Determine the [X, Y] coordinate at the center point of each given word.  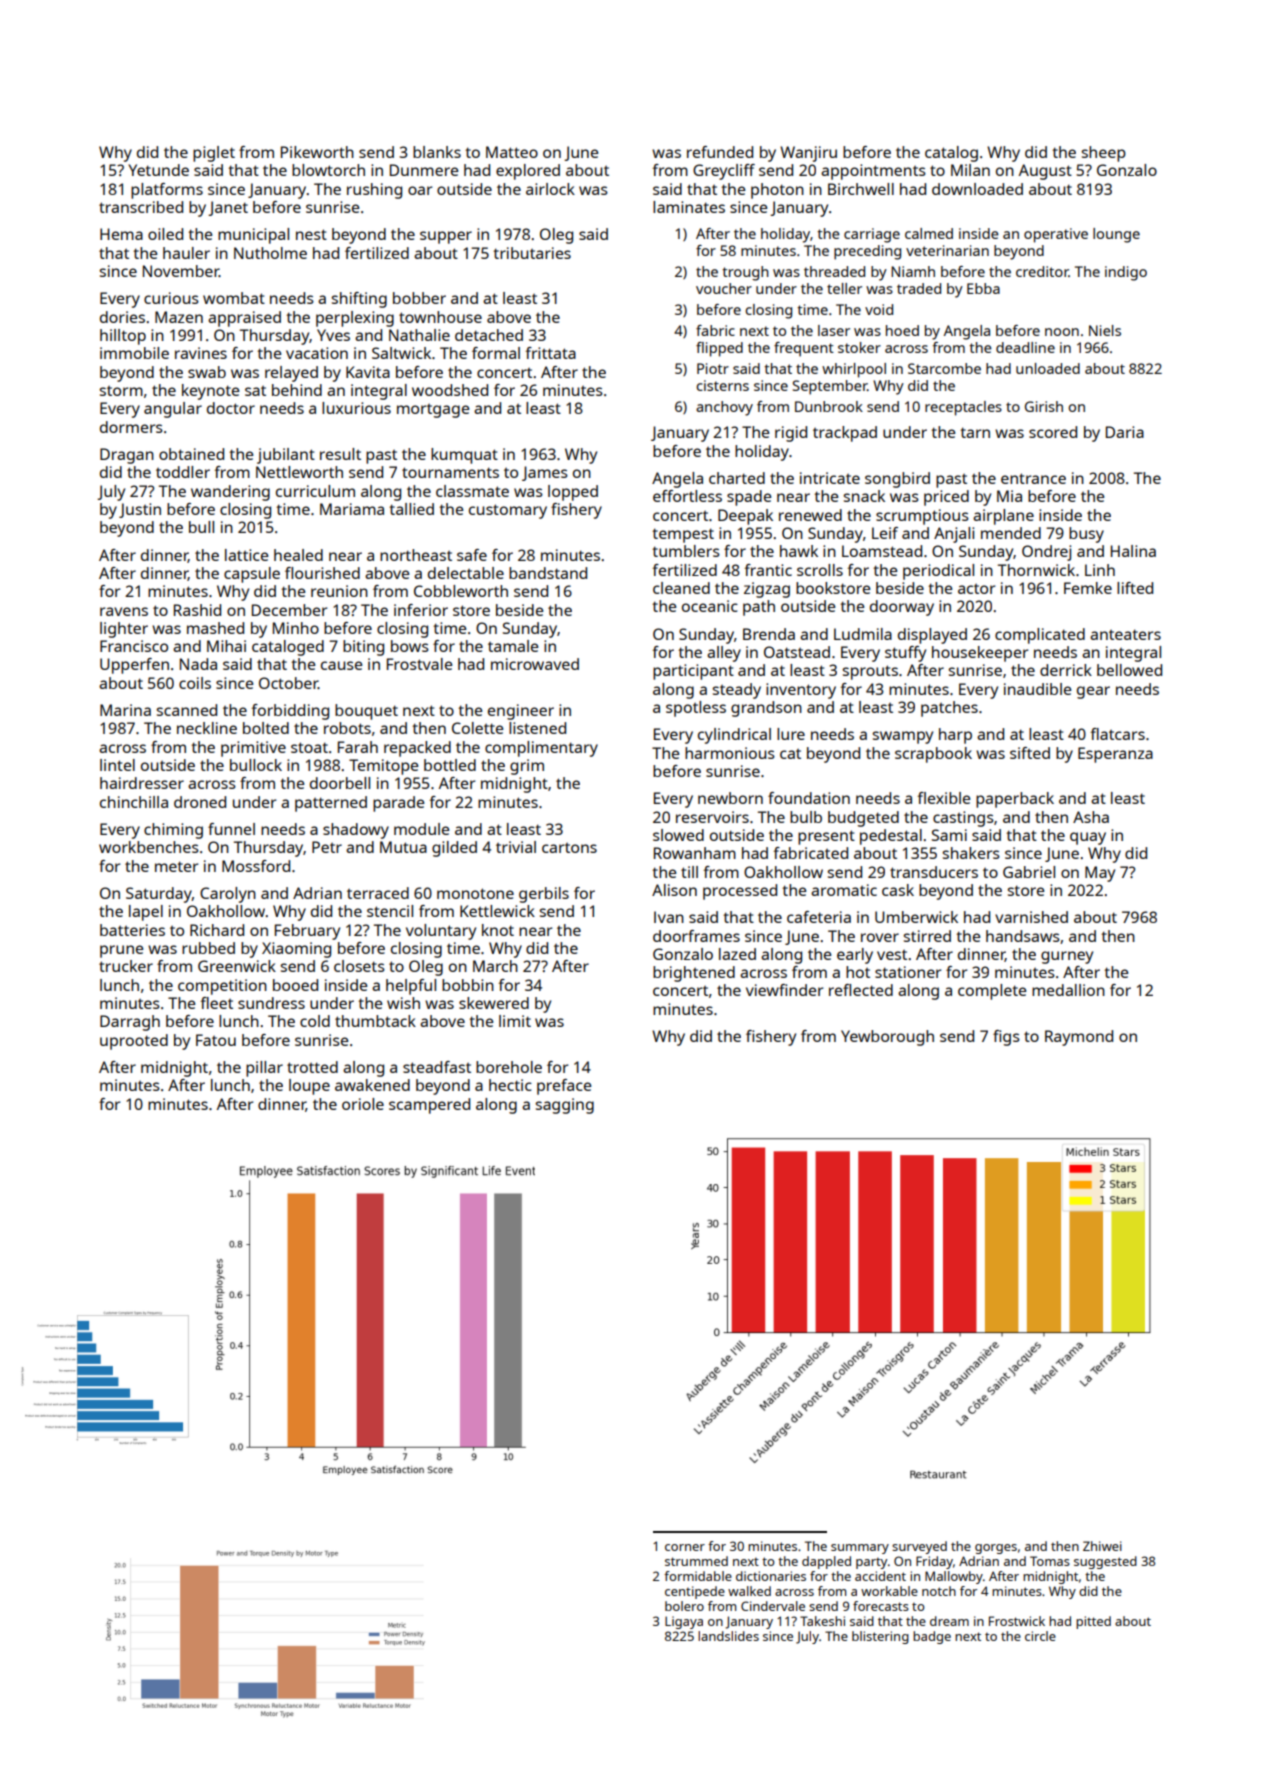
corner [685, 1547]
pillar [264, 1069]
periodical [938, 572]
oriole [363, 1104]
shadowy [356, 831]
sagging [565, 1106]
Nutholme [270, 253]
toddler [183, 472]
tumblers [686, 551]
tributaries [532, 253]
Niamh [913, 271]
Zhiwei [1102, 1546]
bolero [684, 1606]
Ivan [669, 917]
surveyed [919, 1547]
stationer [908, 972]
